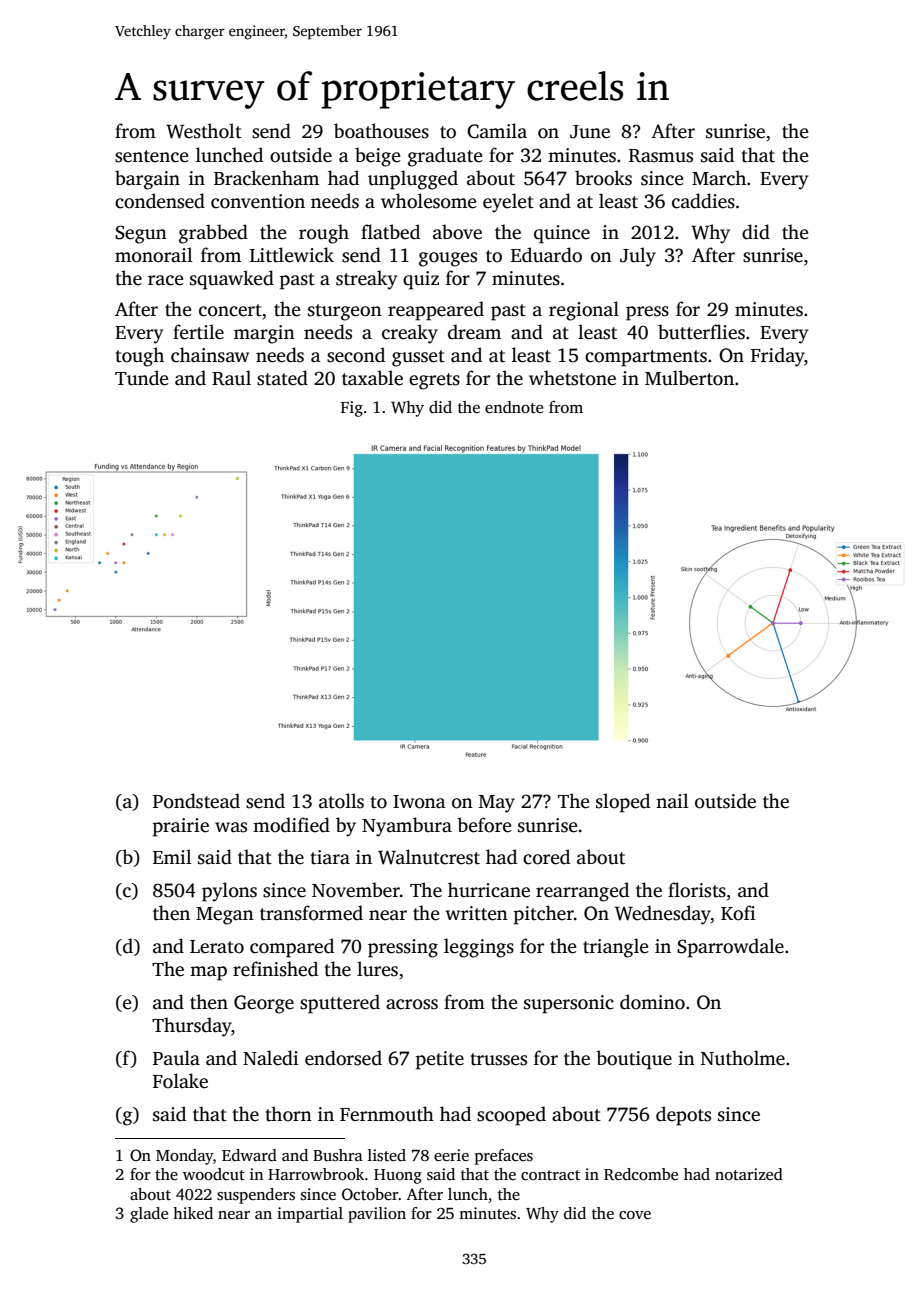 Image resolution: width=924 pixels, height=1308 pixels. I want to click on gouges, so click(448, 259).
